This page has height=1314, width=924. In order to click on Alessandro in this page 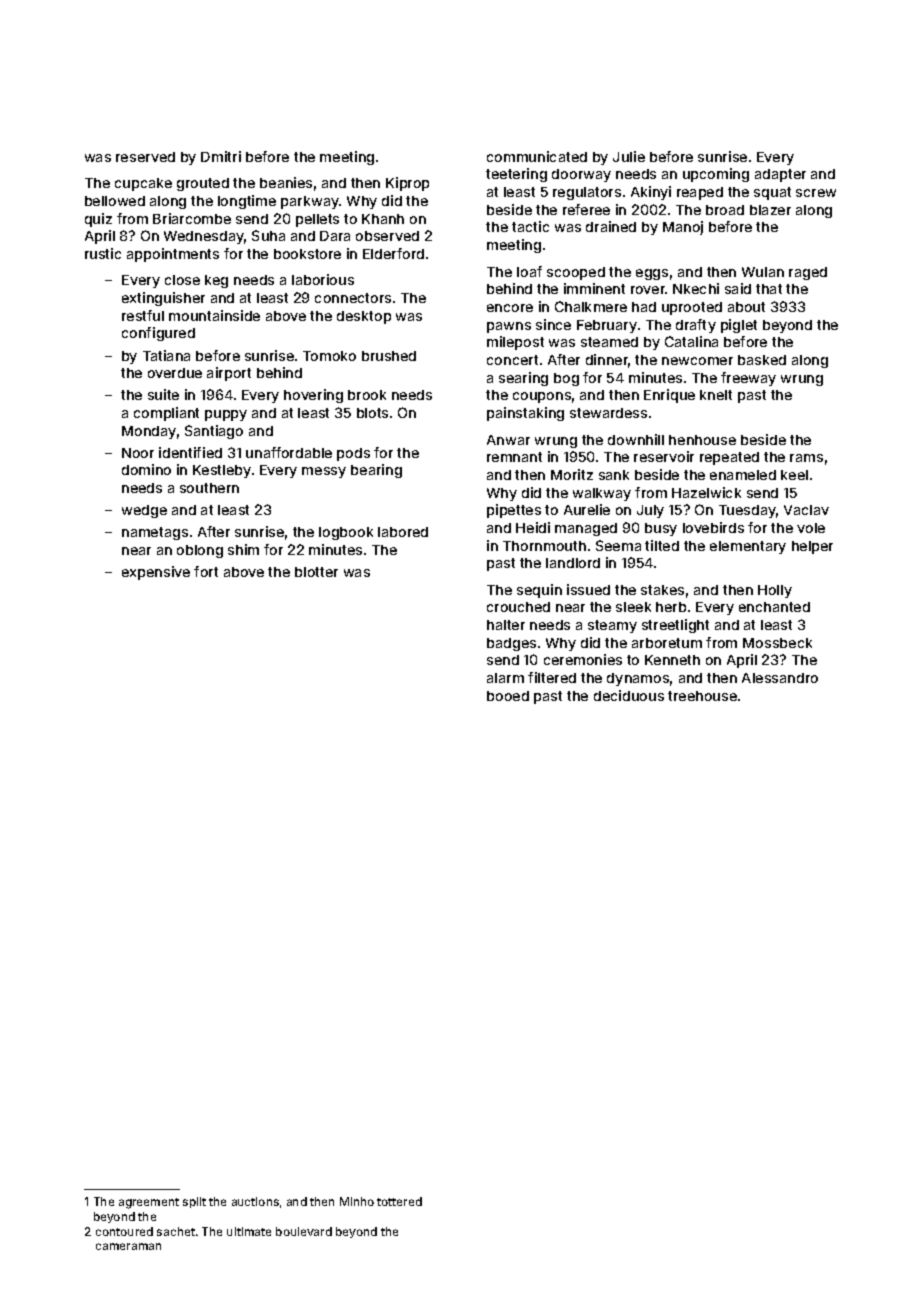, I will do `click(780, 678)`.
